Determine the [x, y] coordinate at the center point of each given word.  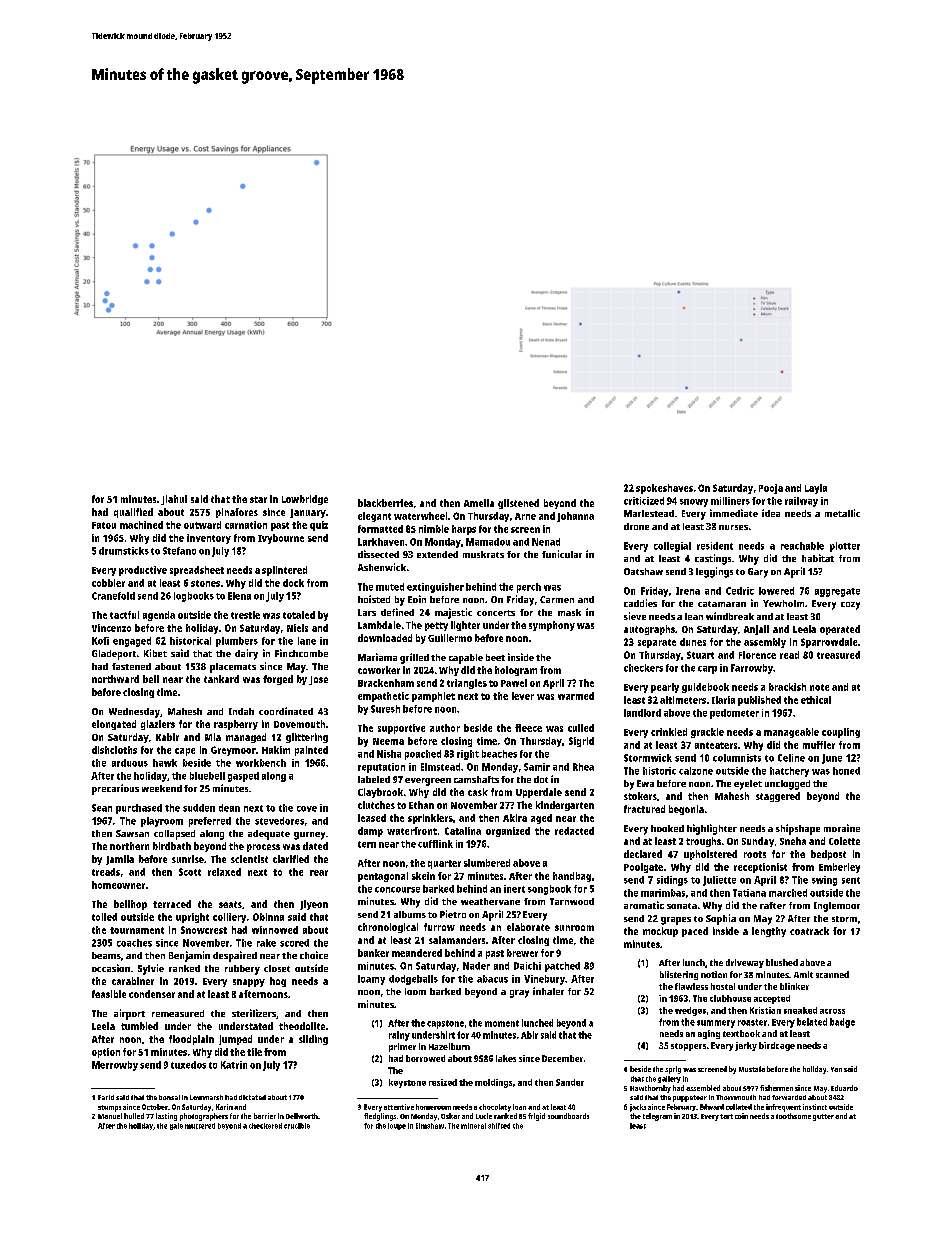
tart [726, 1116]
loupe [397, 1126]
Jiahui [174, 500]
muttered [200, 1126]
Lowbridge [305, 500]
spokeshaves [664, 489]
